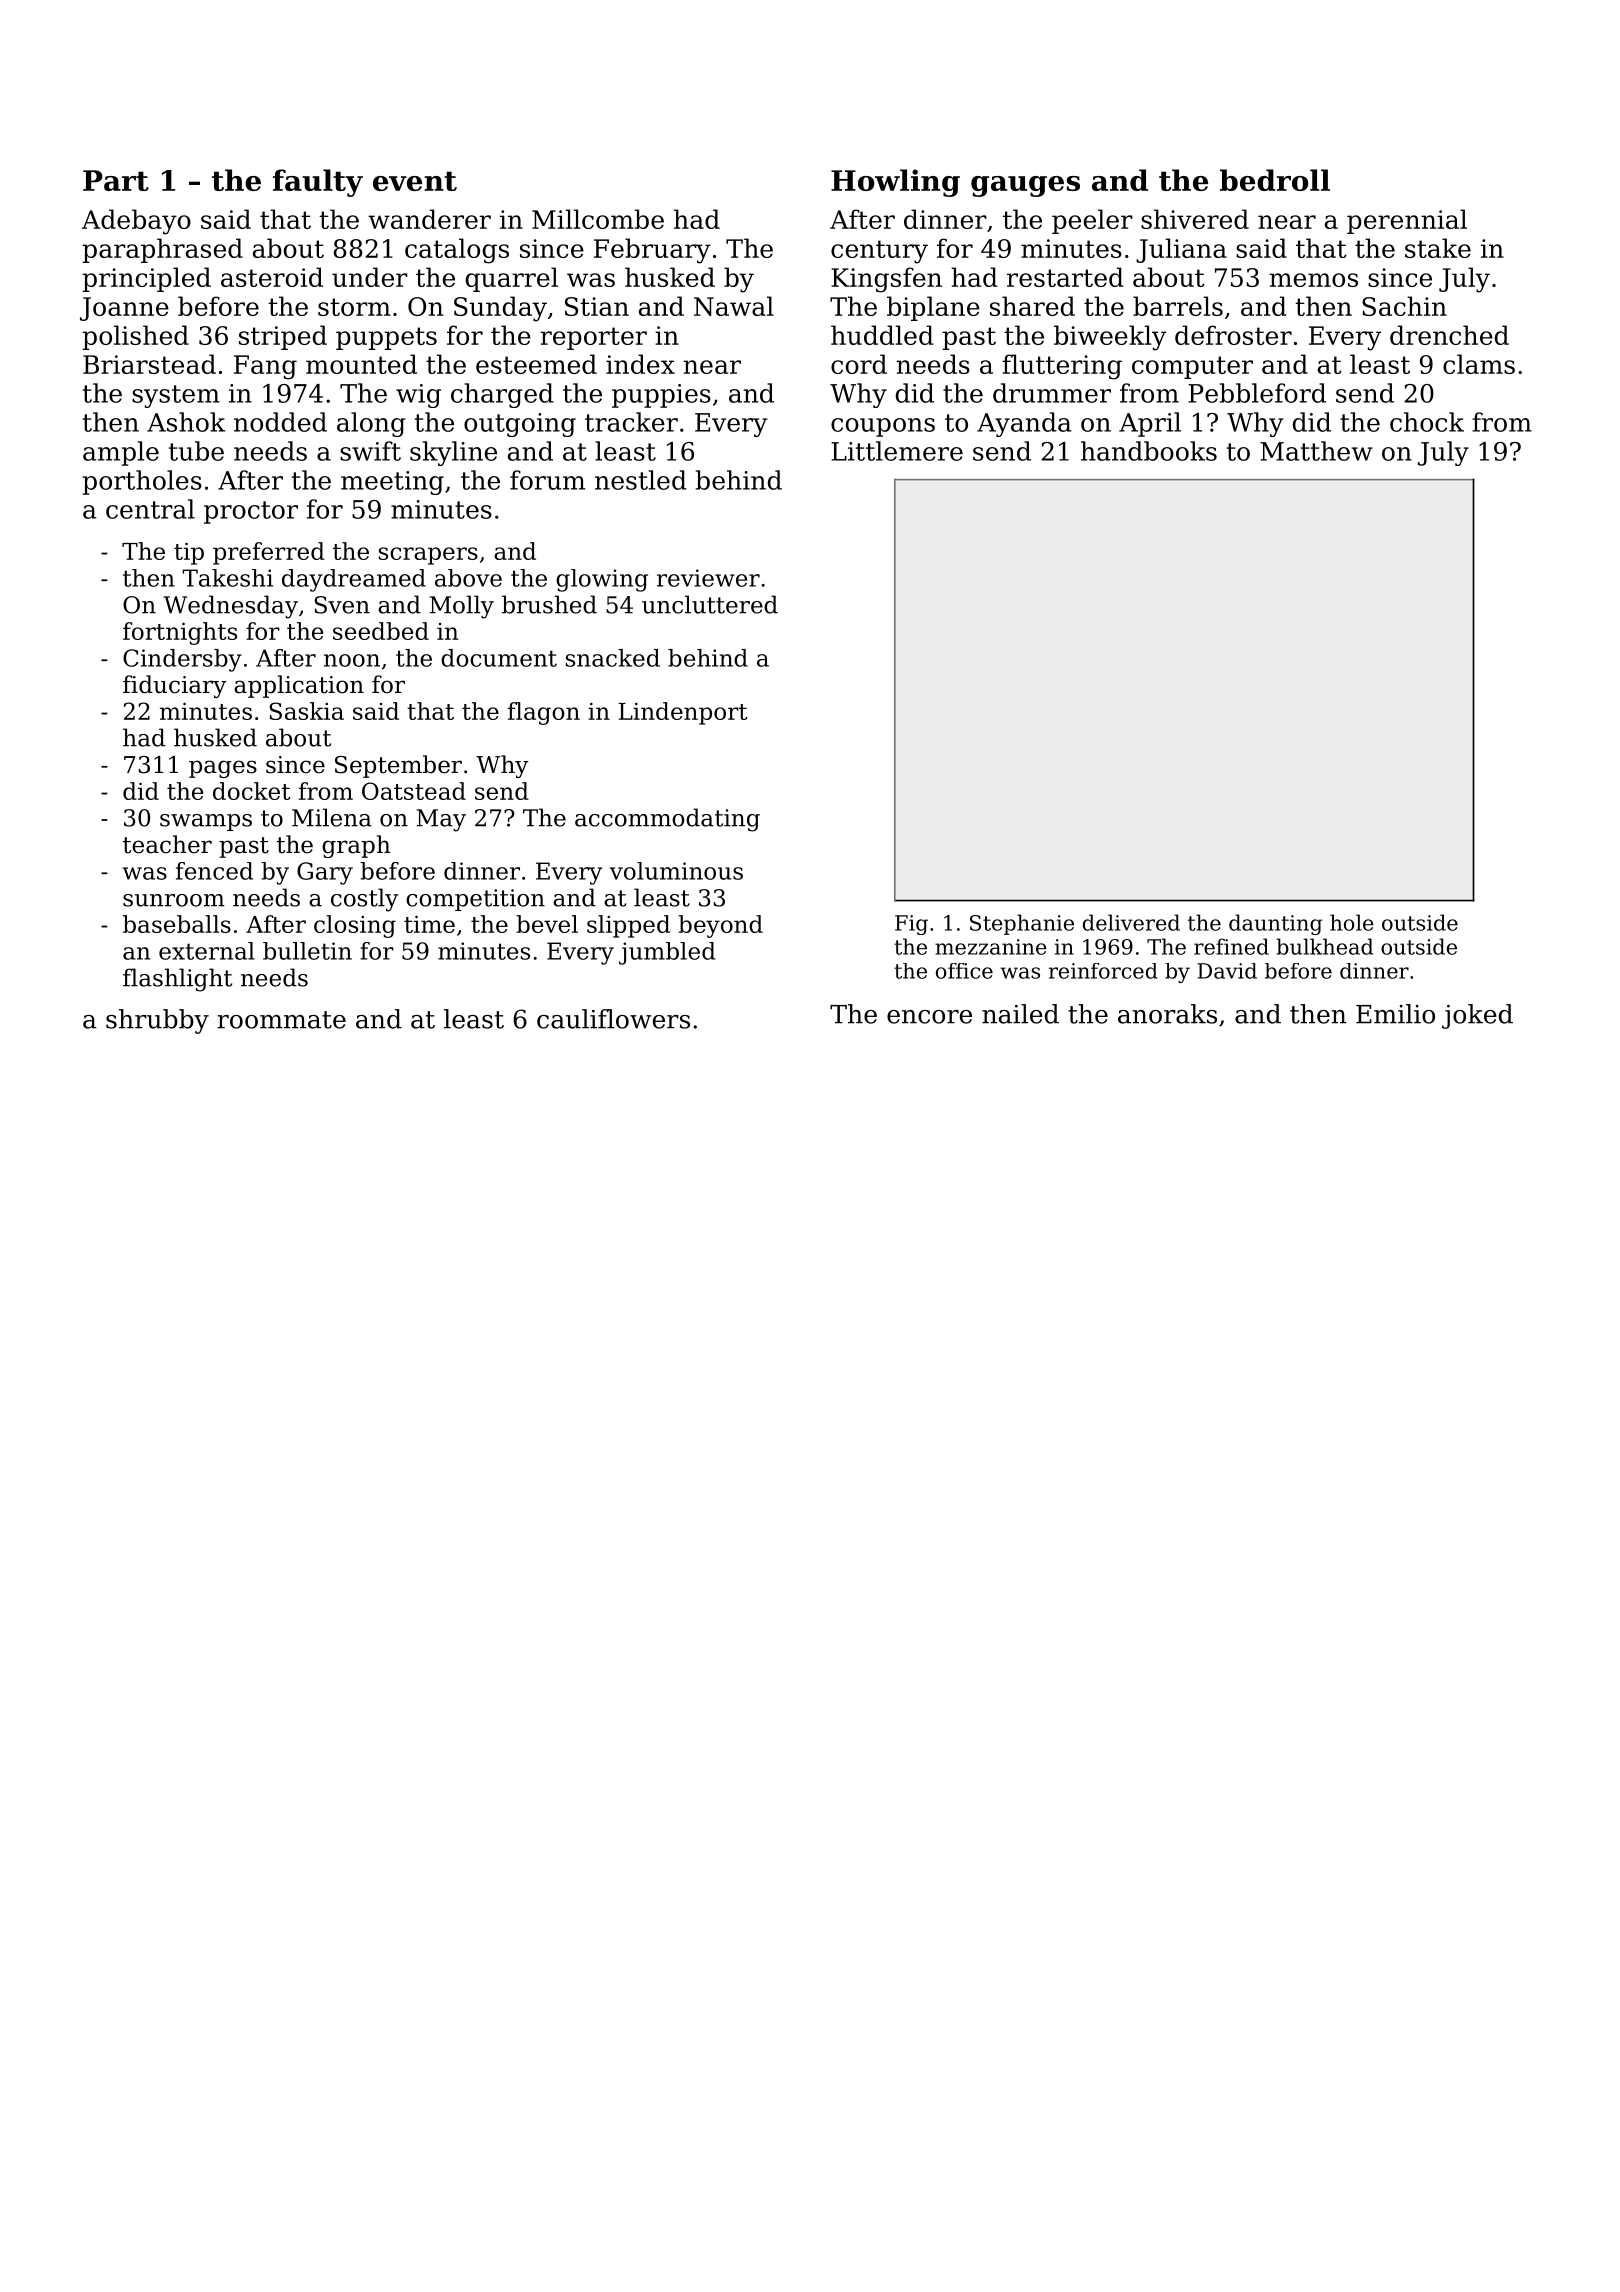 Image resolution: width=1620 pixels, height=2292 pixels. What do you see at coordinates (352, 660) in the image?
I see `noon` at bounding box center [352, 660].
